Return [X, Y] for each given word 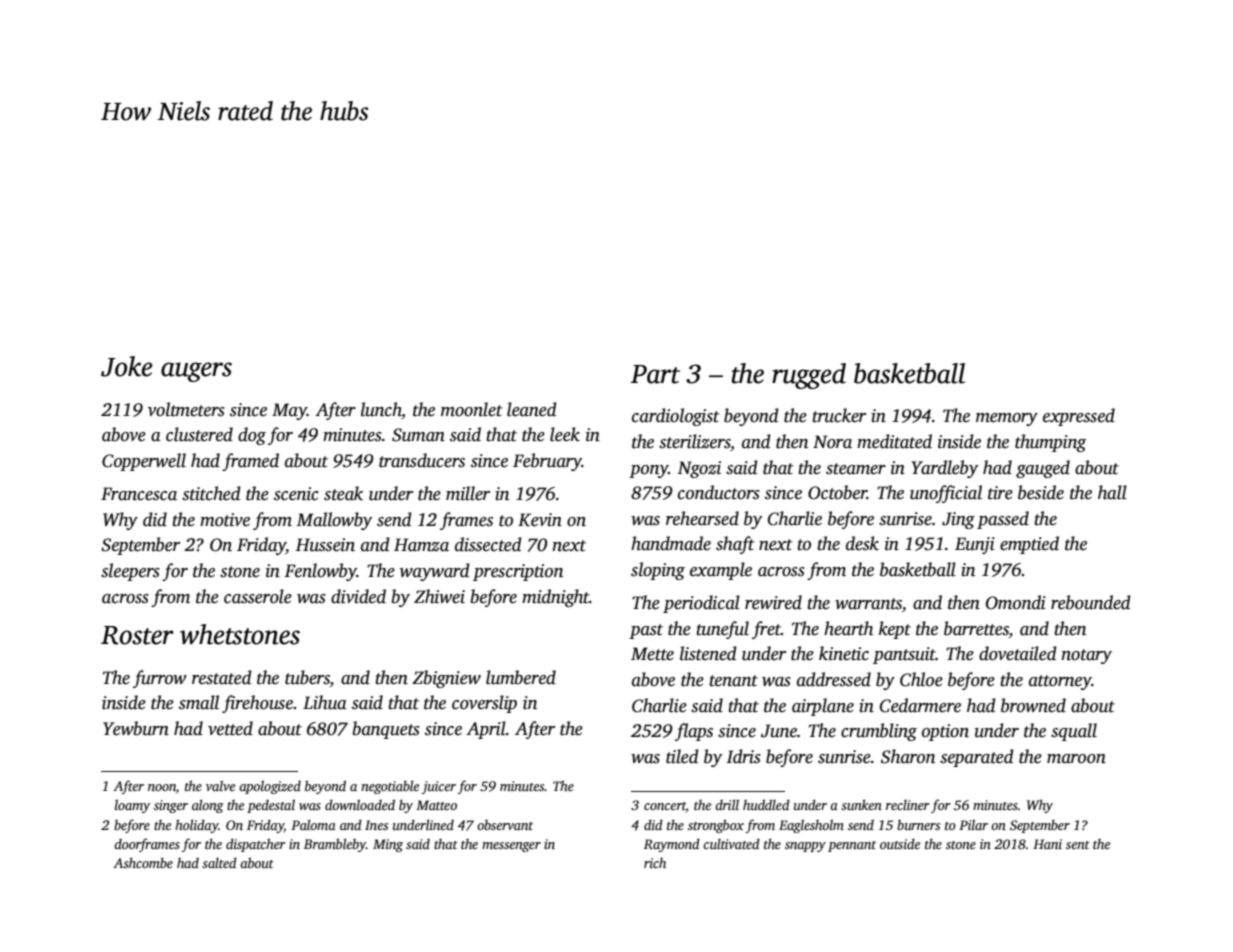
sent [1078, 845]
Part [655, 374]
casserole [258, 596]
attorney [1060, 682]
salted [219, 862]
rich [655, 863]
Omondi [1016, 602]
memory [1007, 419]
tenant [733, 681]
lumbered [521, 677]
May [289, 411]
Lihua [325, 702]
